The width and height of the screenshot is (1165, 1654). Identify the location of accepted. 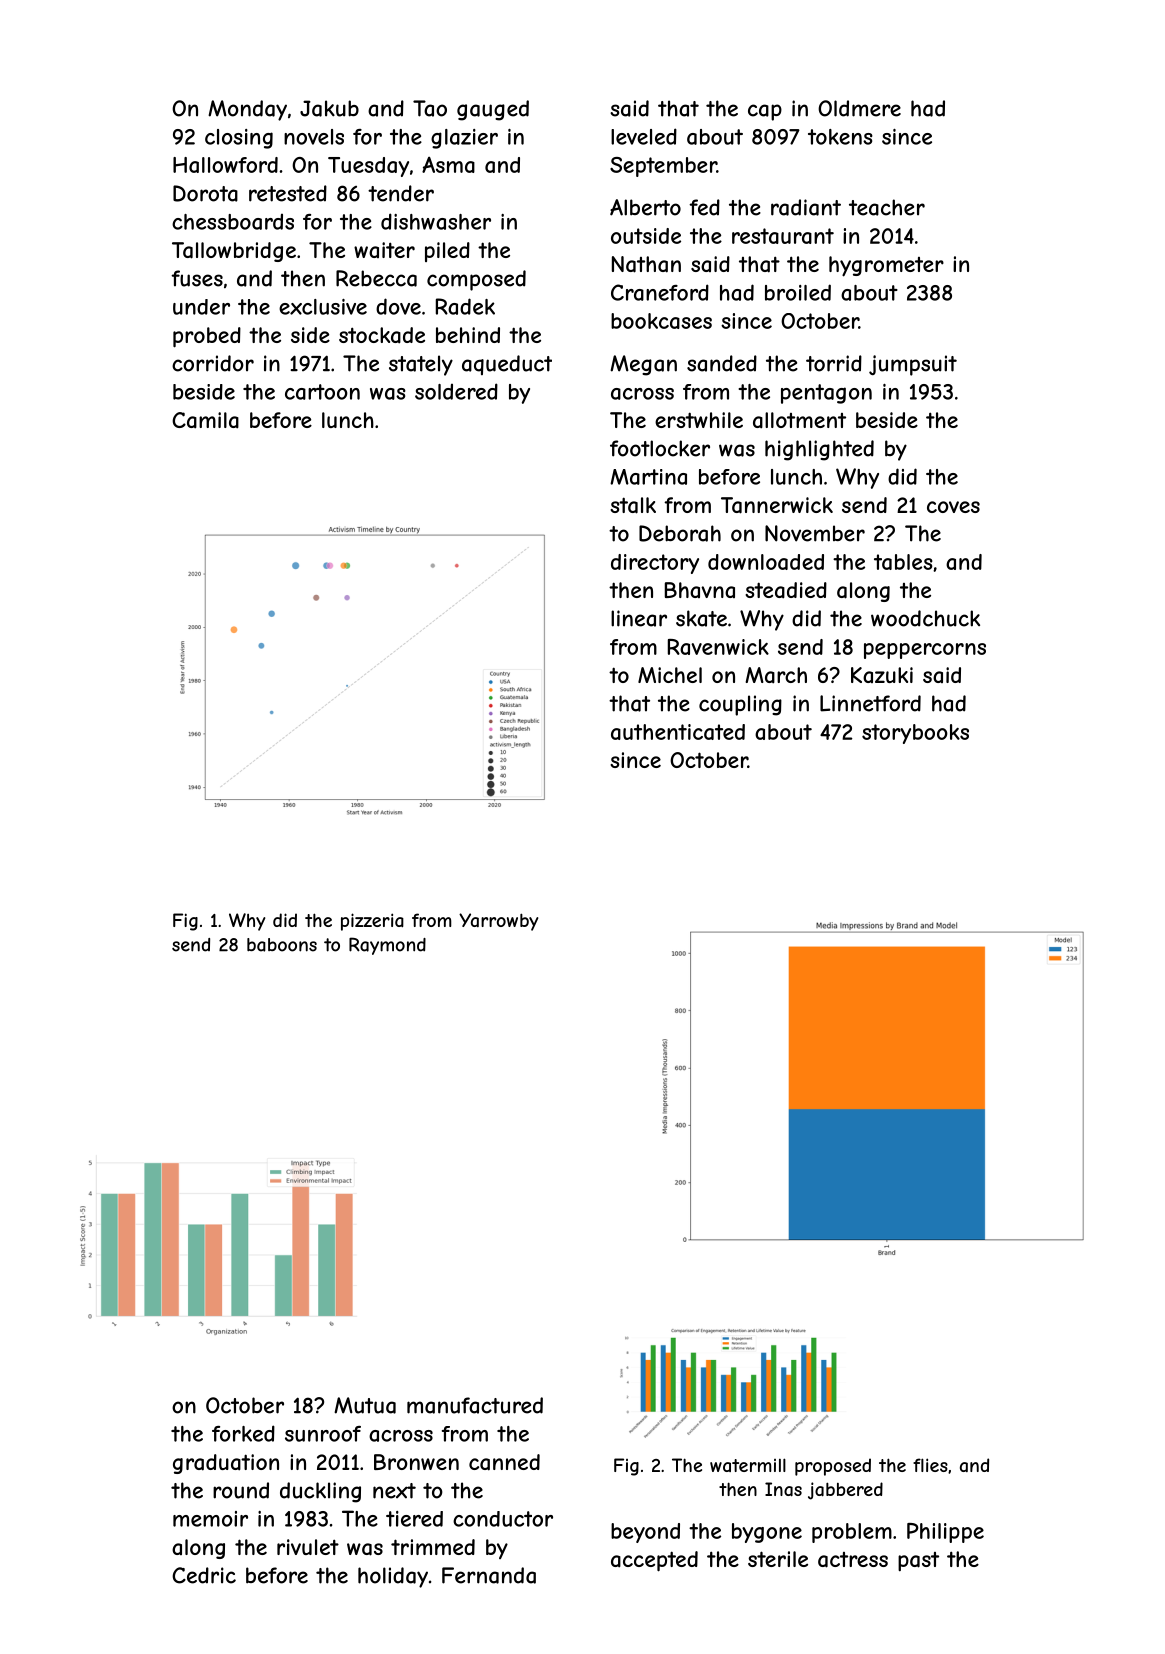
(654, 1561).
